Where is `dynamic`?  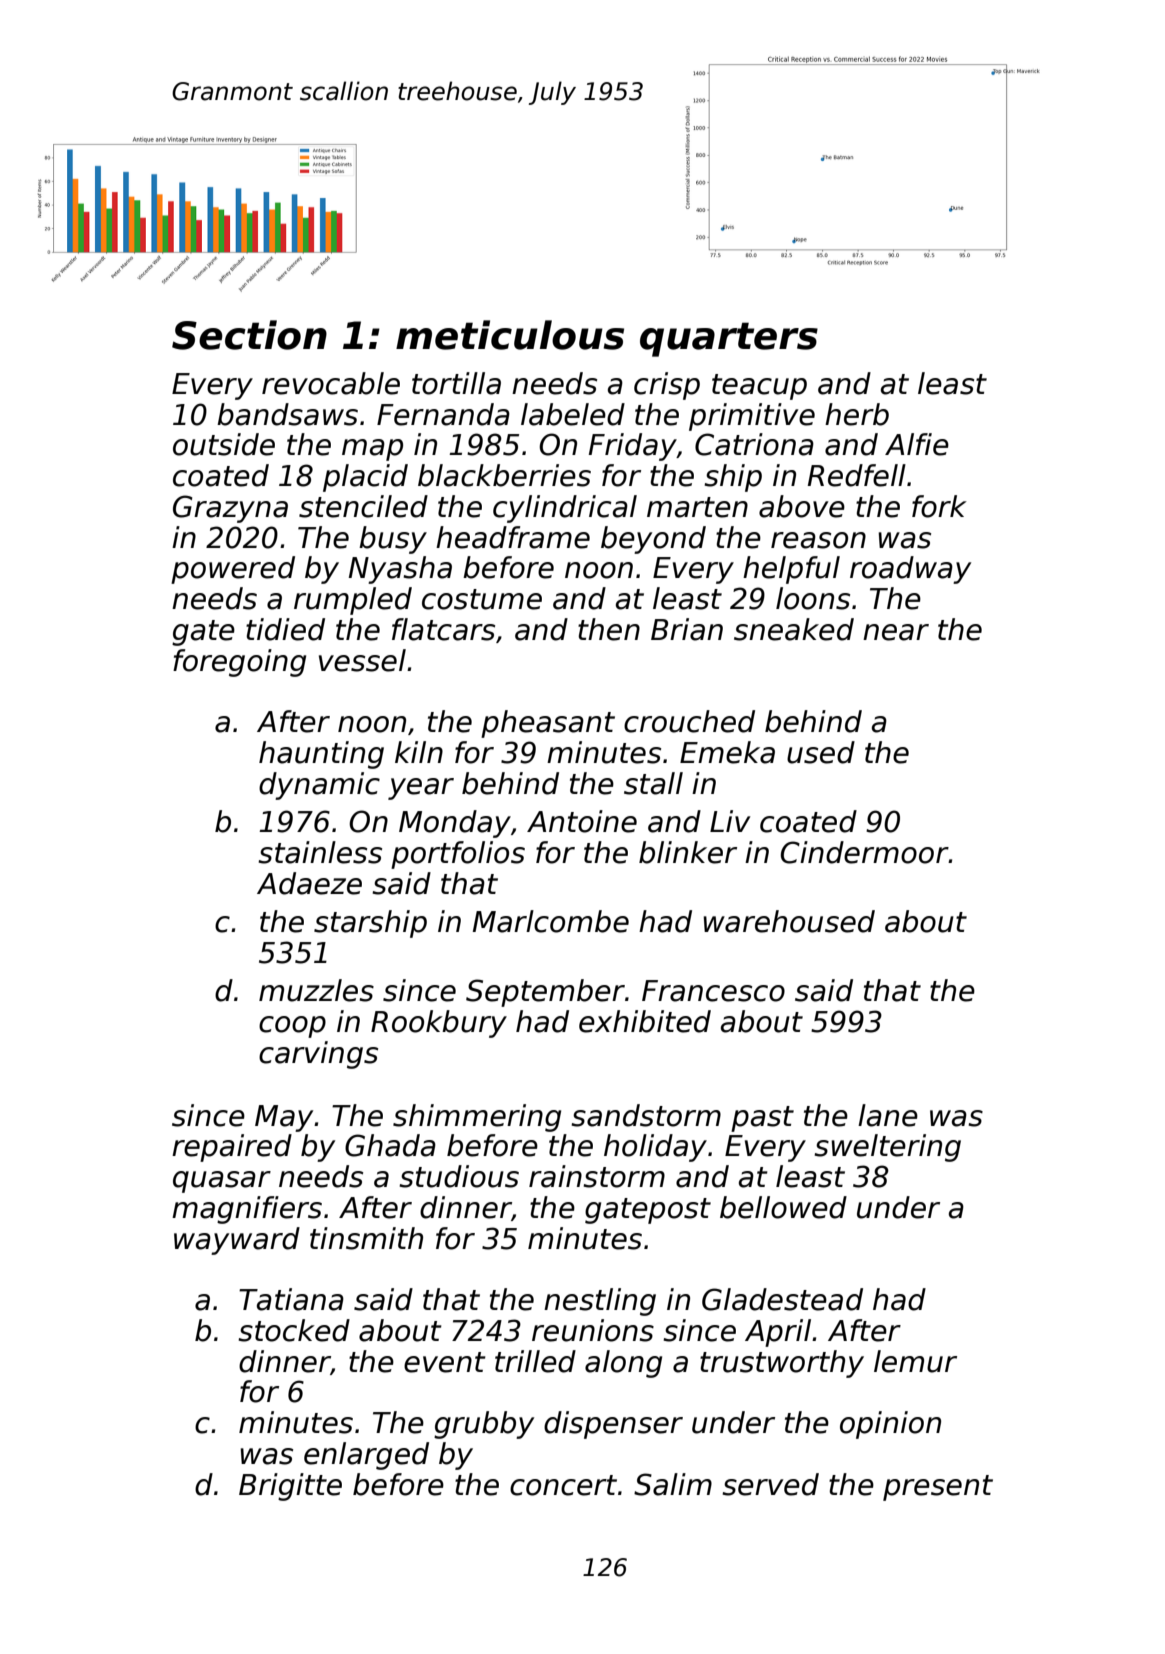 dynamic is located at coordinates (319, 786).
